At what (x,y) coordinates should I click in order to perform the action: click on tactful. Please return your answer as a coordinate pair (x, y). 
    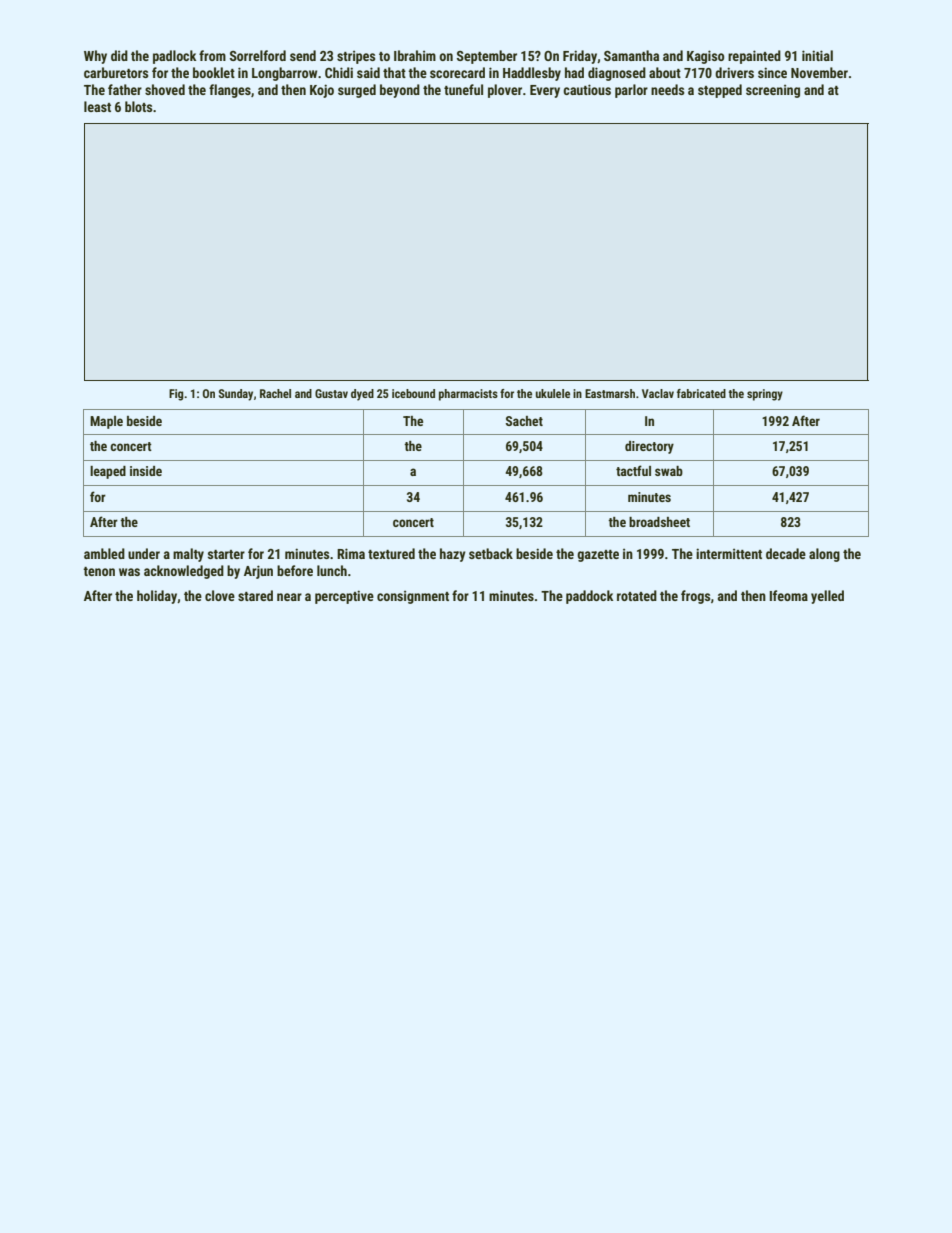
    Looking at the image, I should click on (633, 470).
